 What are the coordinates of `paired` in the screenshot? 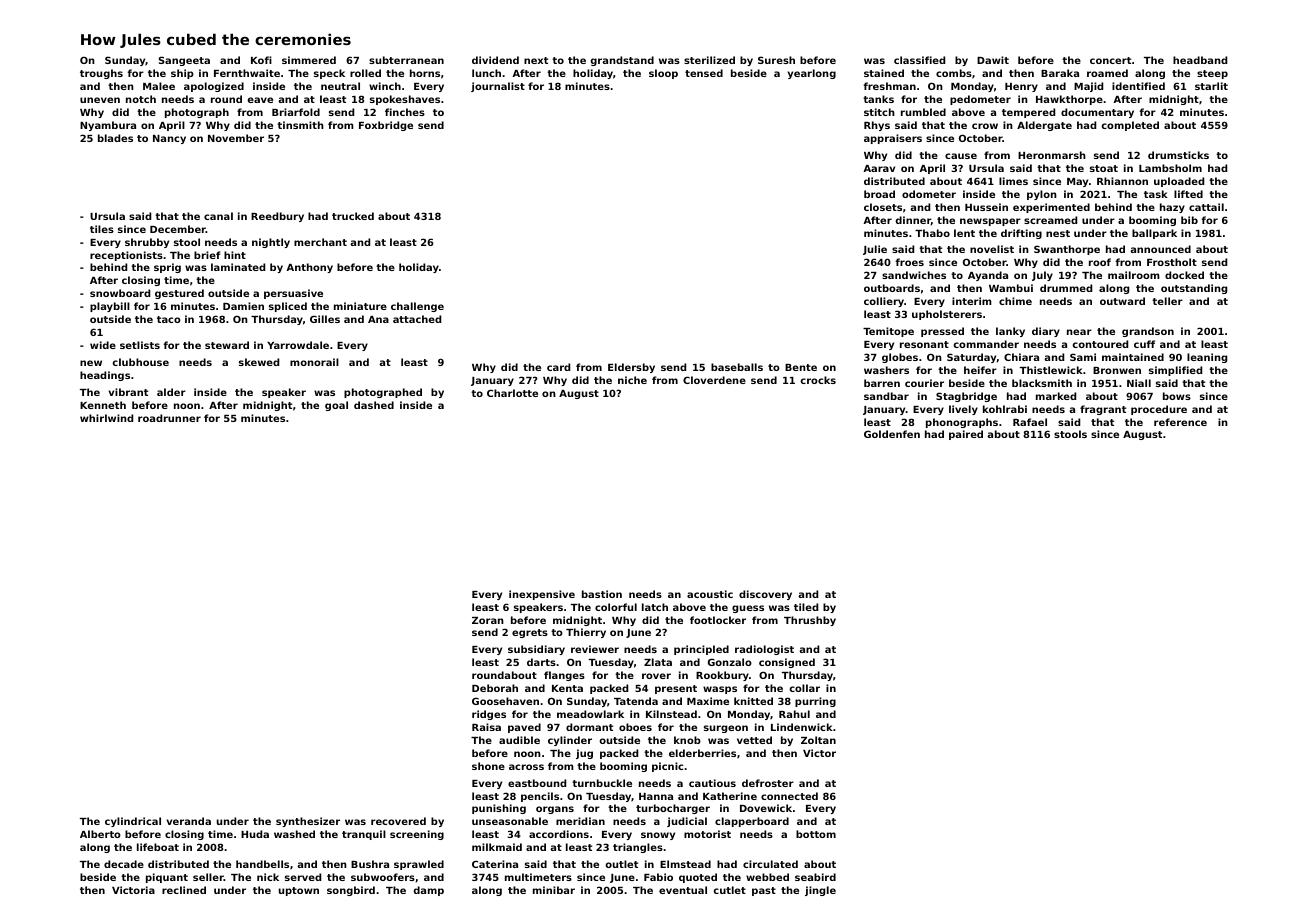 It's located at (966, 435).
